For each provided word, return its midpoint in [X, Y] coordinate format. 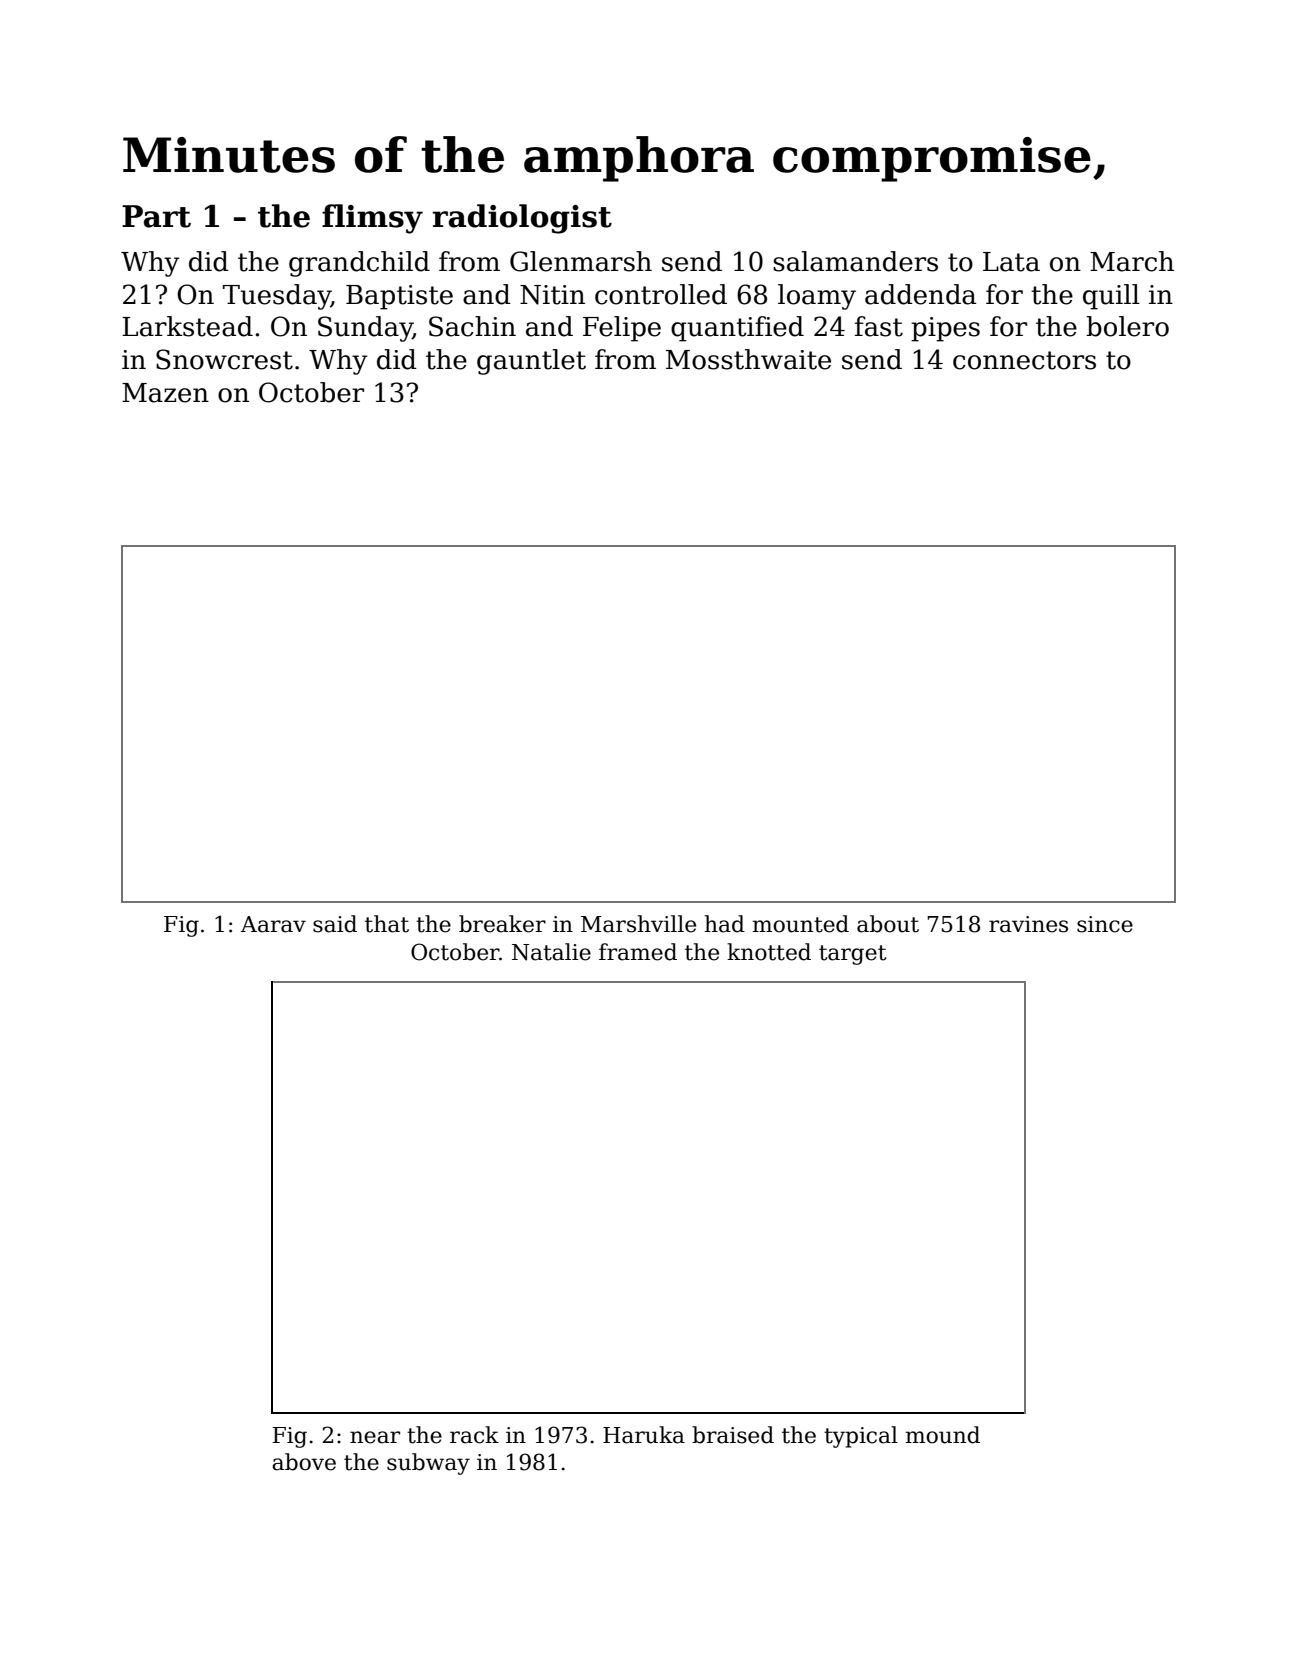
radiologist [522, 219]
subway [428, 1464]
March [1132, 261]
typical [861, 1437]
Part [156, 216]
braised [733, 1435]
